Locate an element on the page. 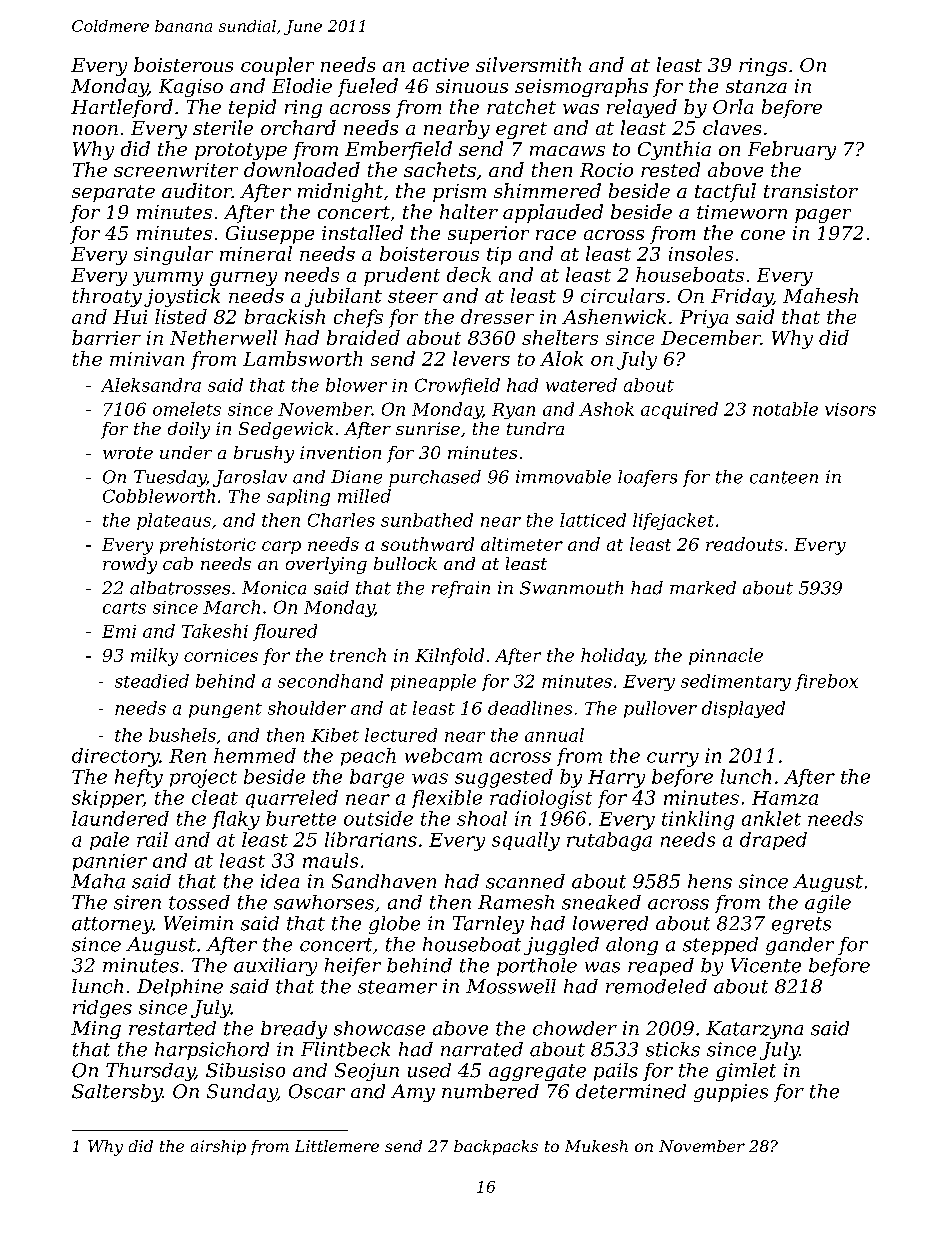  project is located at coordinates (203, 778).
